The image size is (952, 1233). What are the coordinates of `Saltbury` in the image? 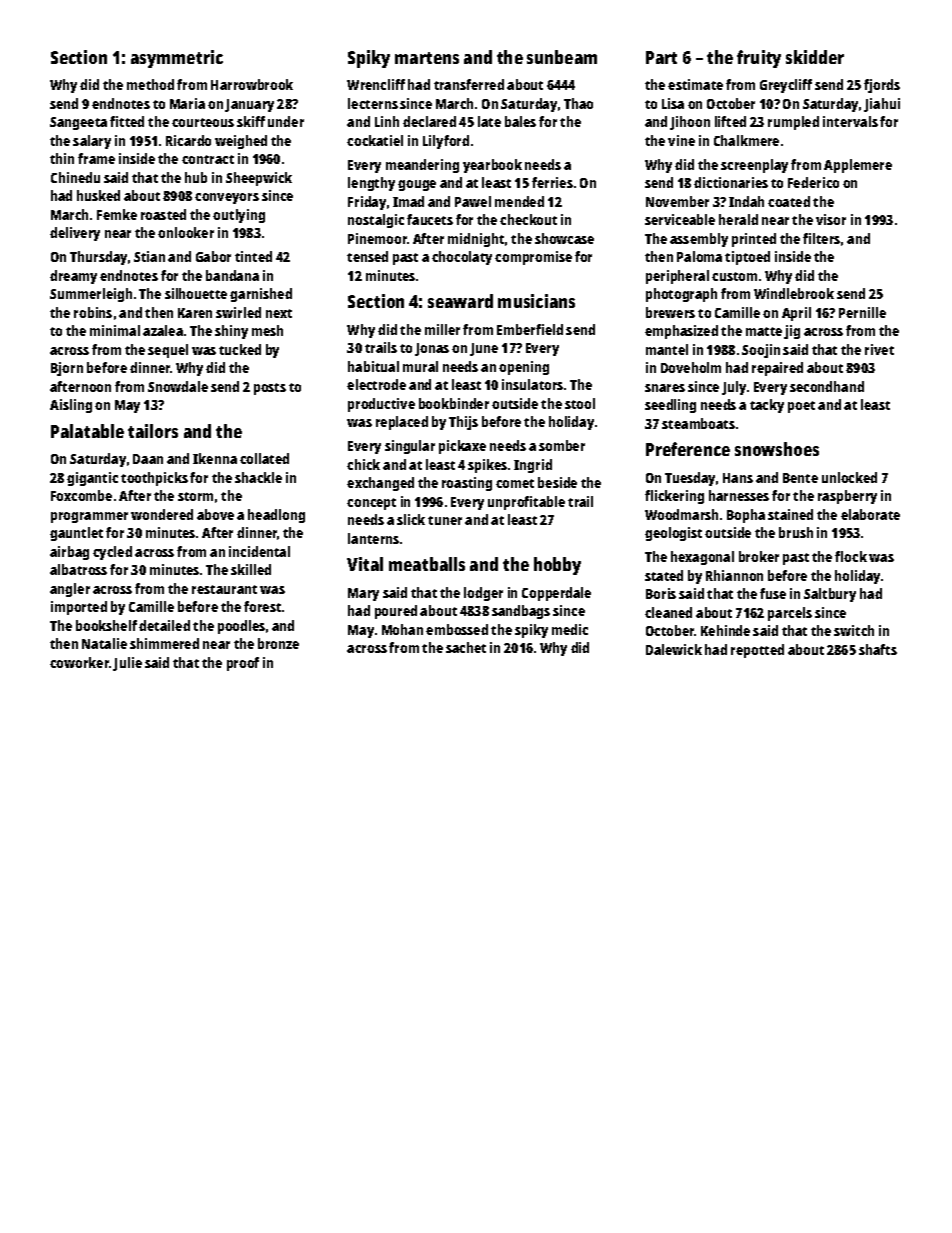 It's located at (830, 595).
